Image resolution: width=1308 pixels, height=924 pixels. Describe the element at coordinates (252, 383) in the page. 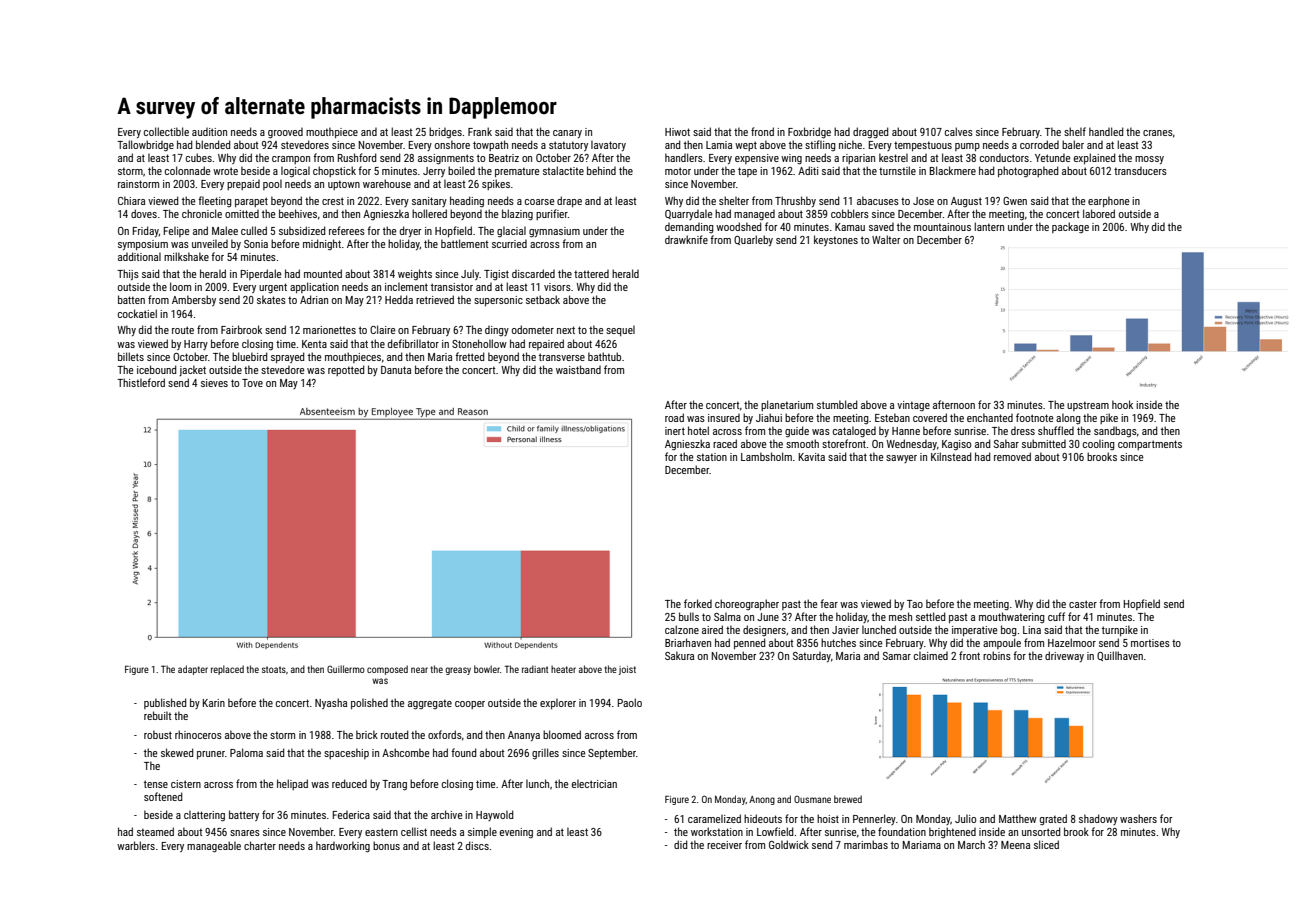

I see `Tove` at that location.
